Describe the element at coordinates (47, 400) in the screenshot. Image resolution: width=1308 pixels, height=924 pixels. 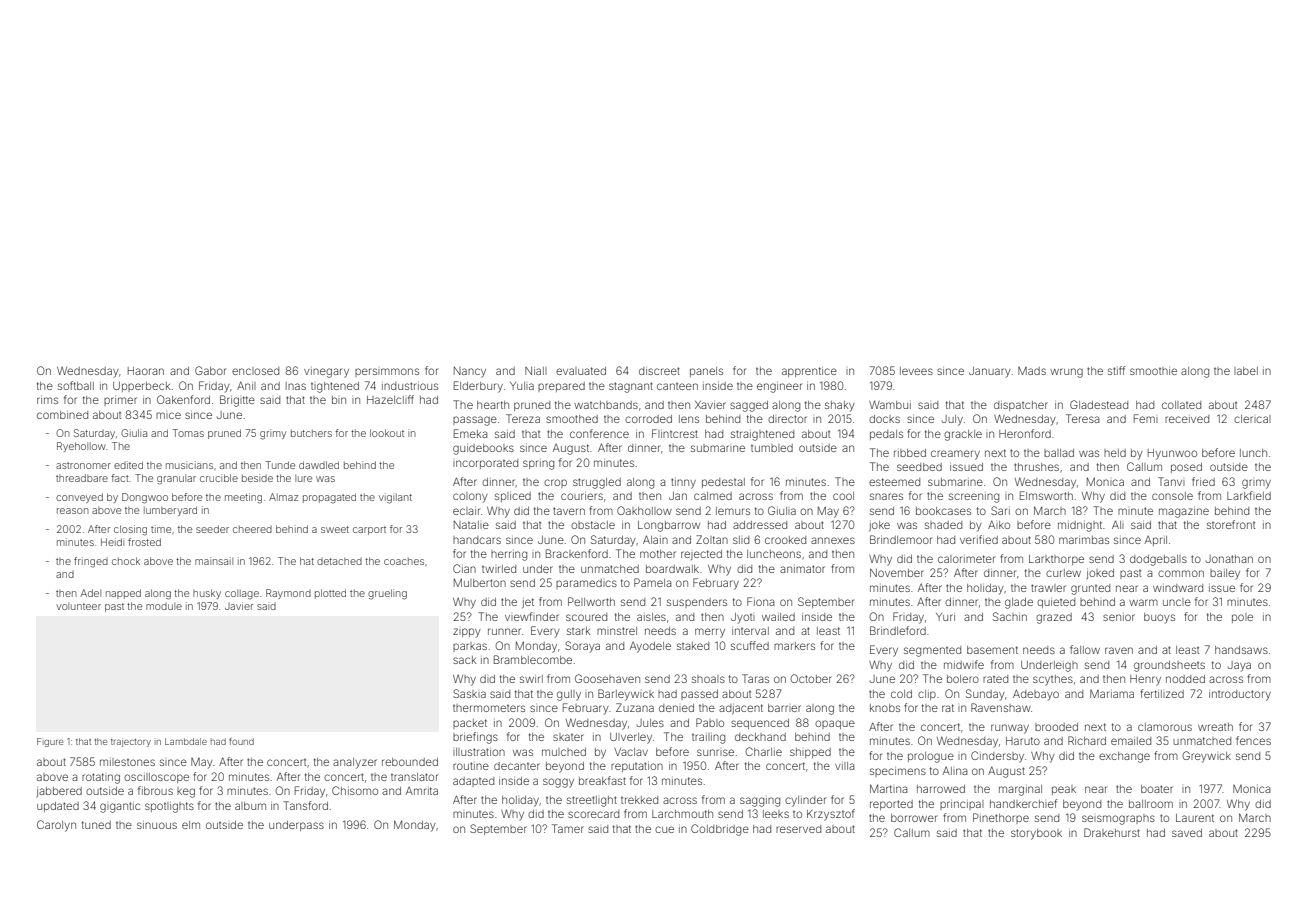
I see `rims` at that location.
